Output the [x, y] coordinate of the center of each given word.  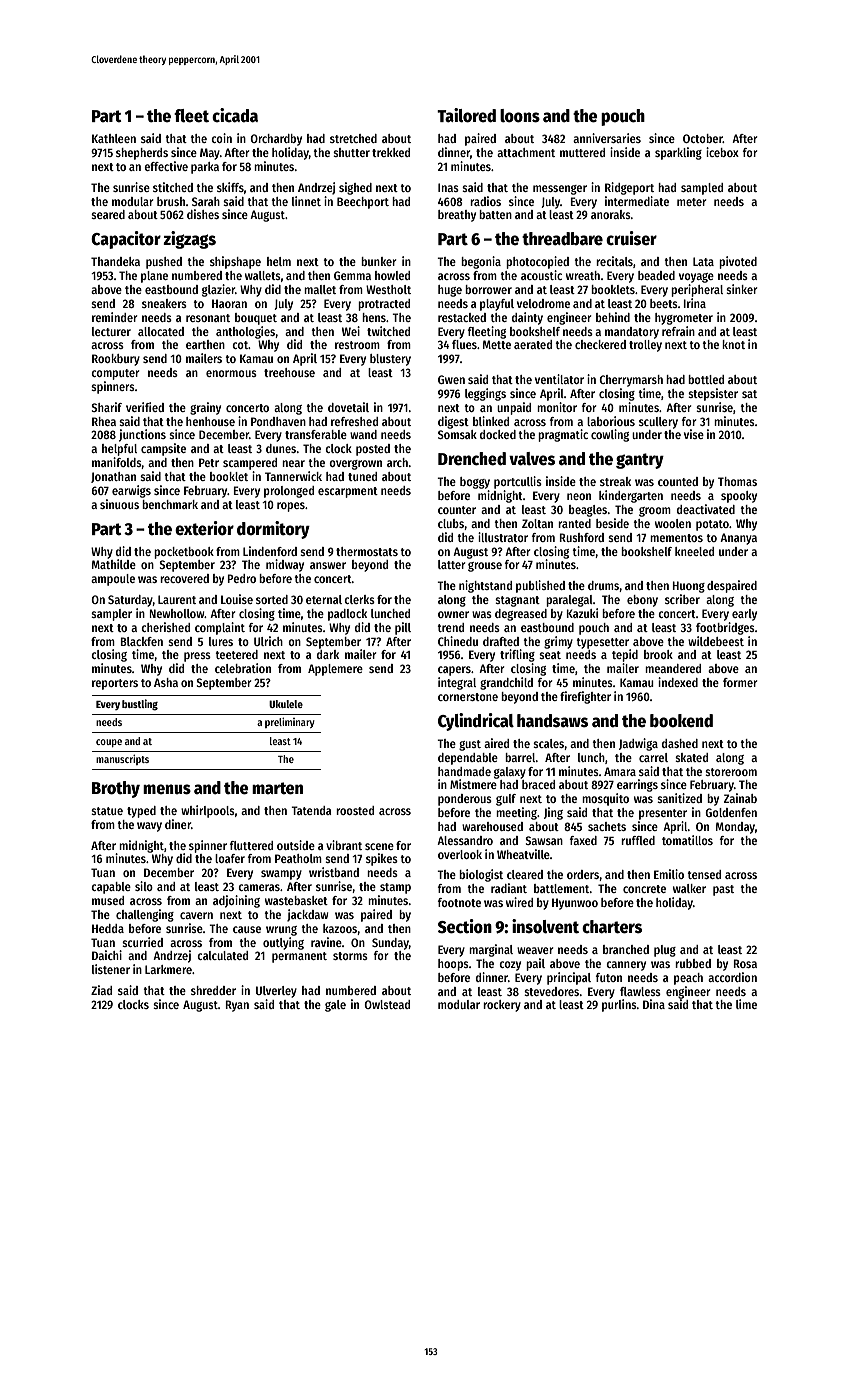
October [703, 138]
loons [520, 116]
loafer [230, 858]
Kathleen [114, 138]
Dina [654, 1004]
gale [335, 1006]
